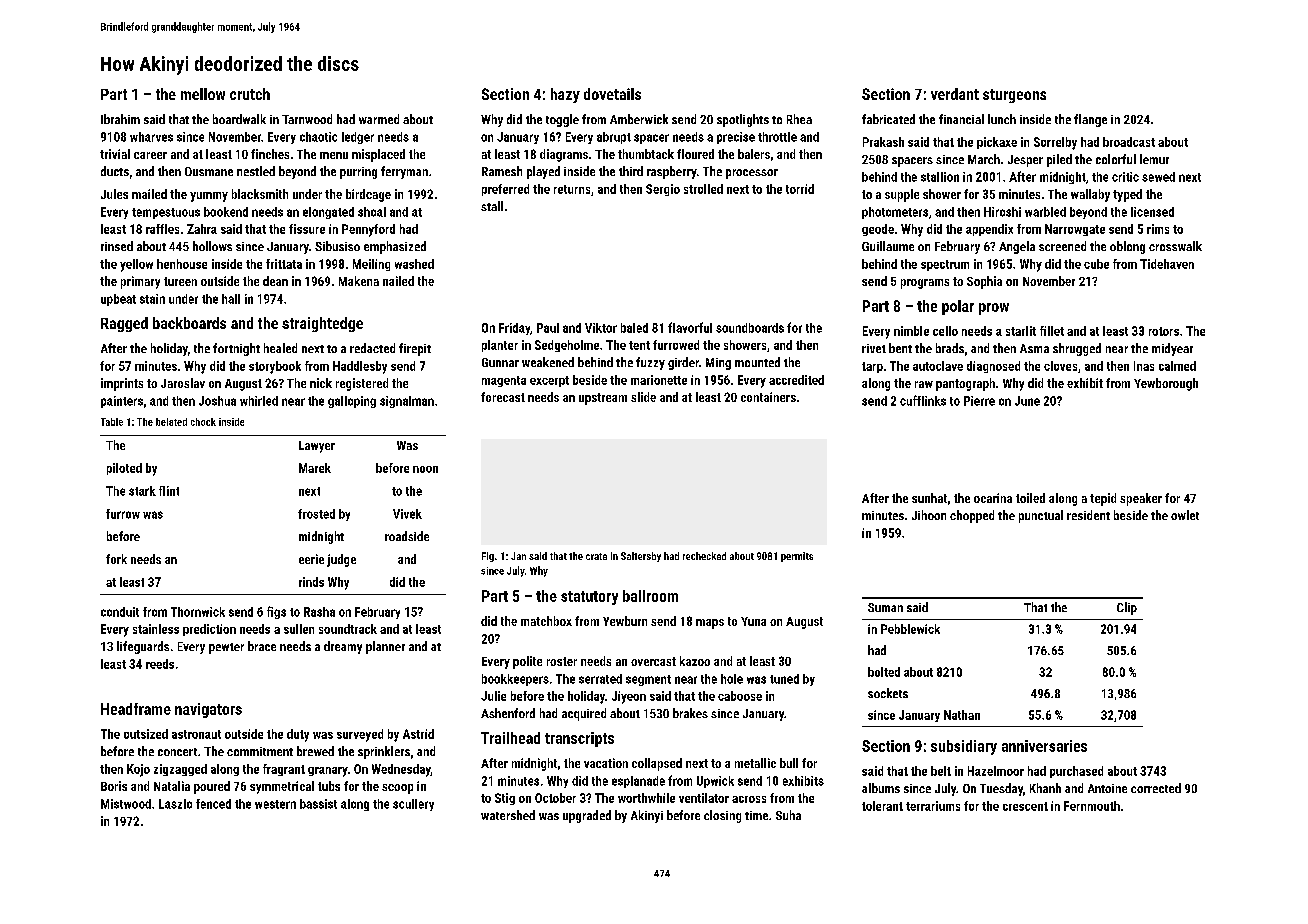  I want to click on fuzzy, so click(650, 363).
